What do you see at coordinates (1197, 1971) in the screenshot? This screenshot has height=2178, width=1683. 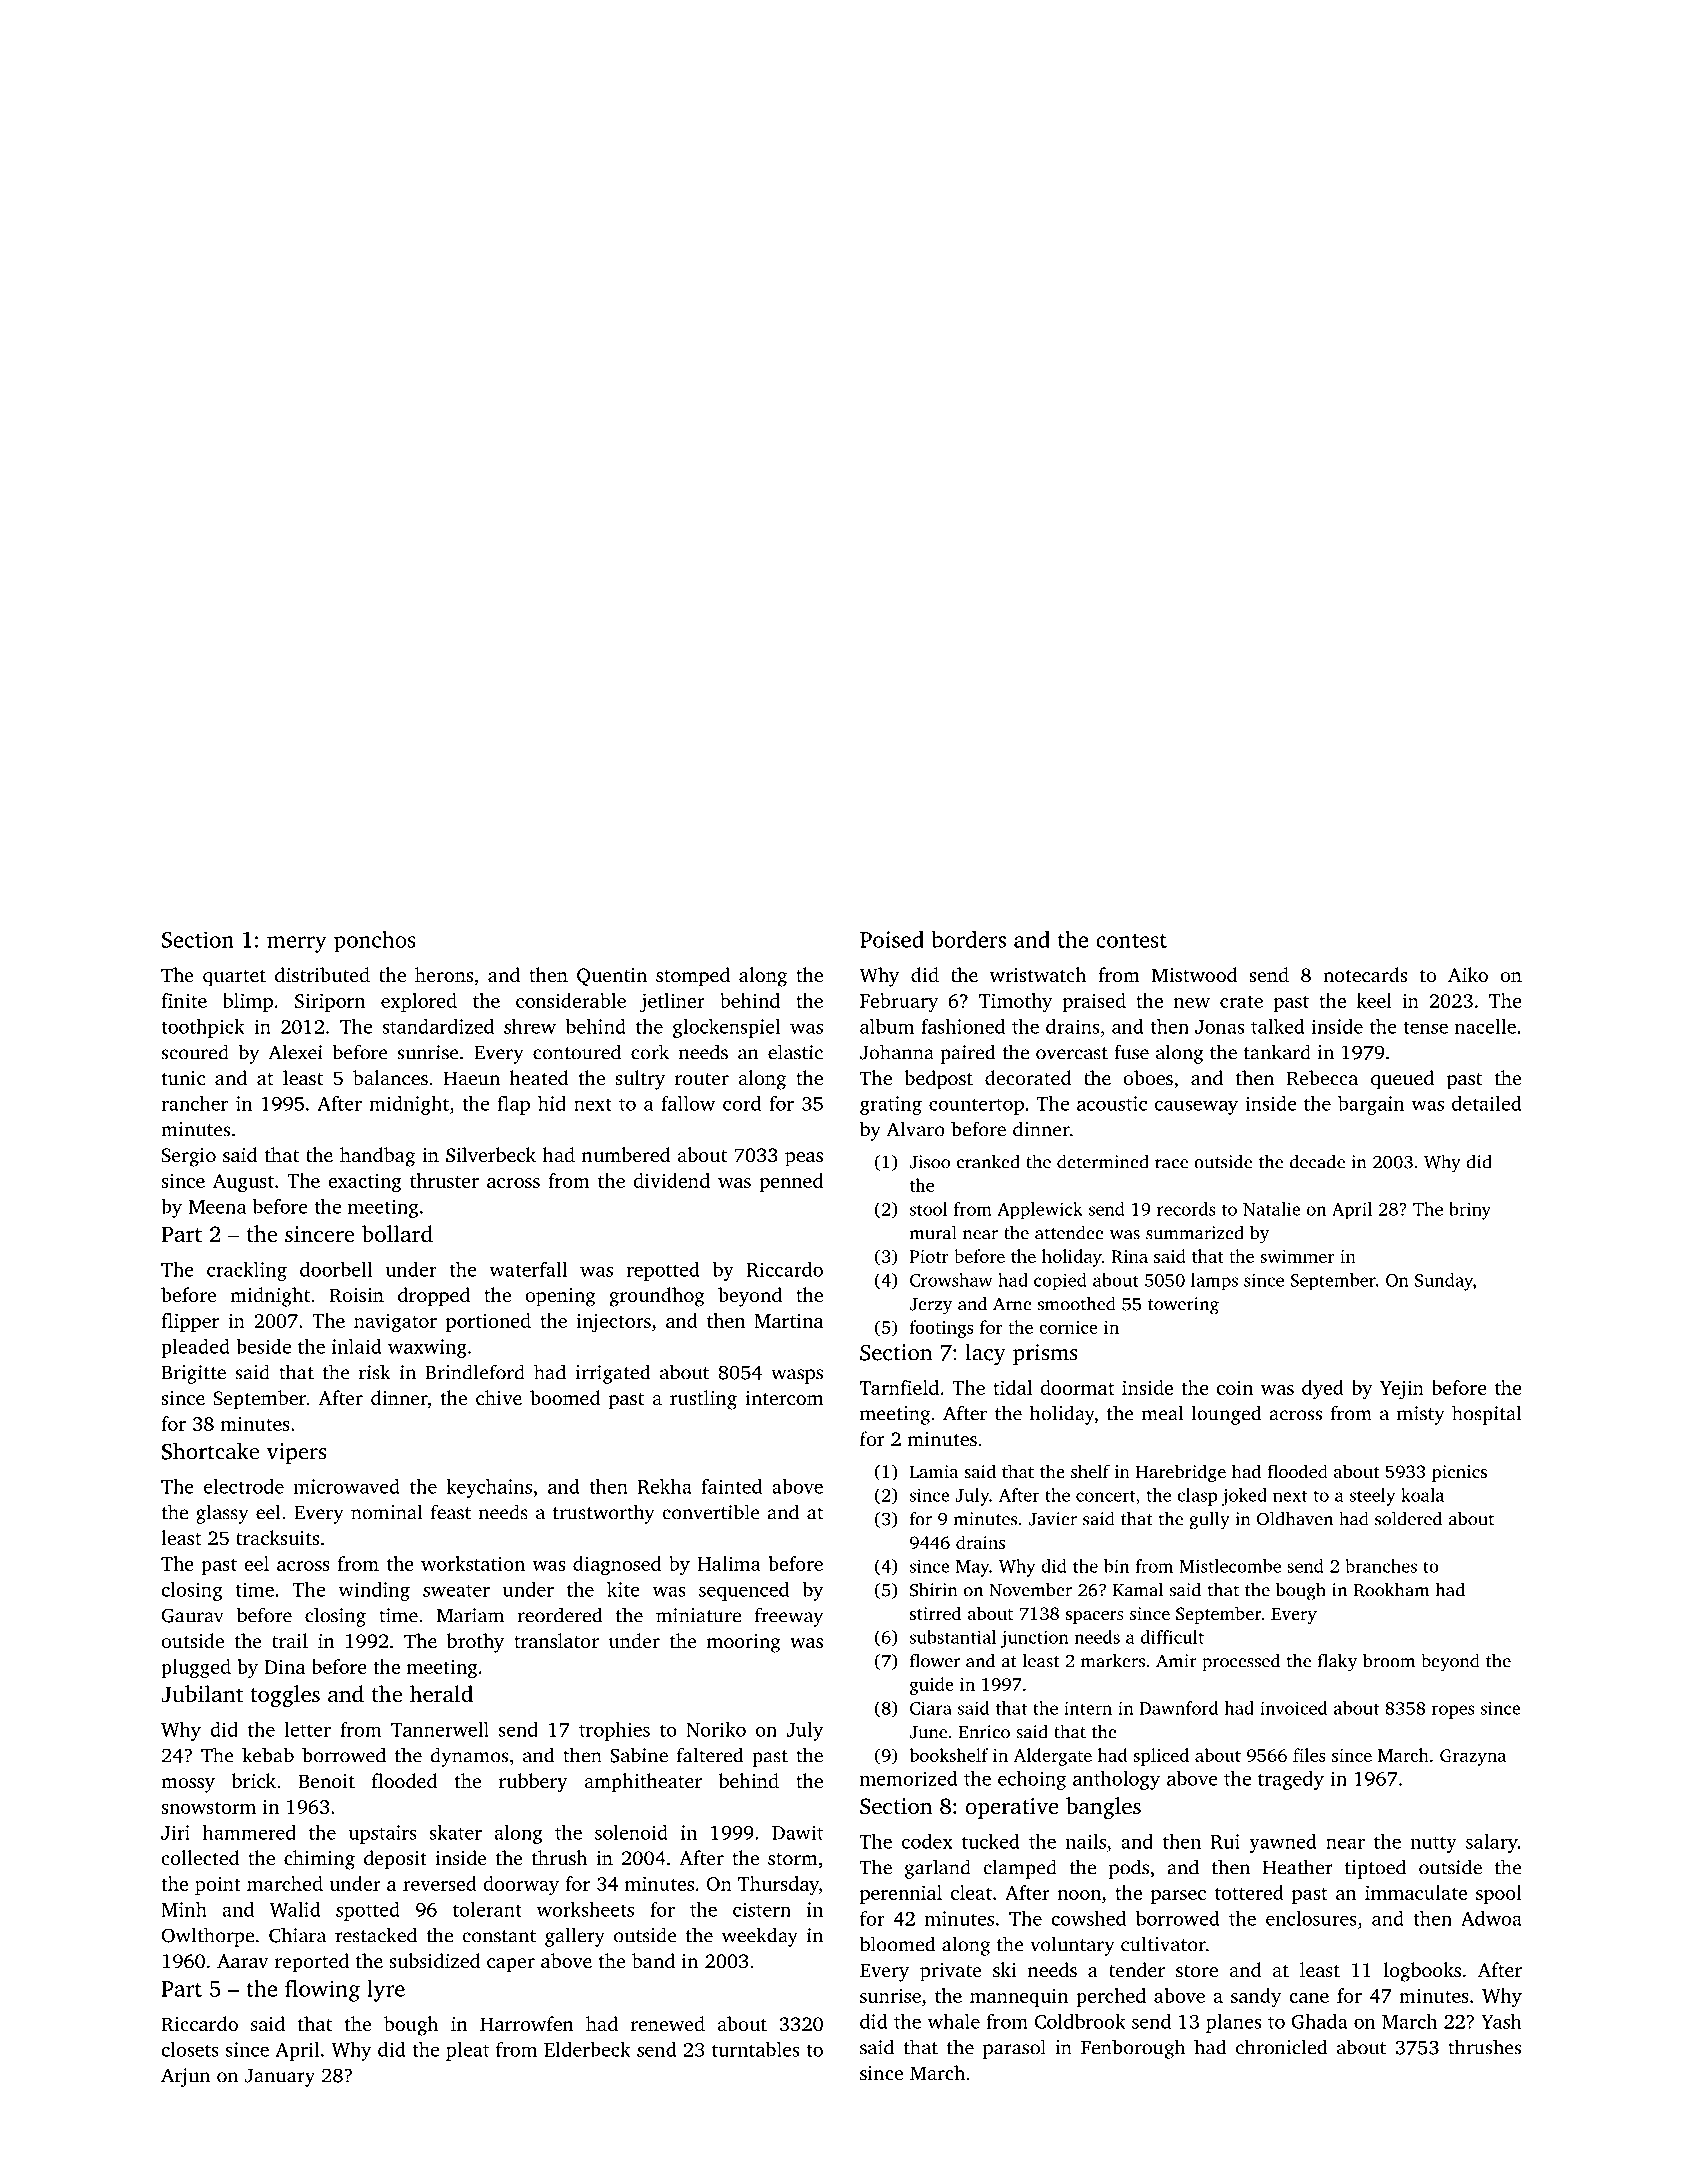 I see `store` at bounding box center [1197, 1971].
